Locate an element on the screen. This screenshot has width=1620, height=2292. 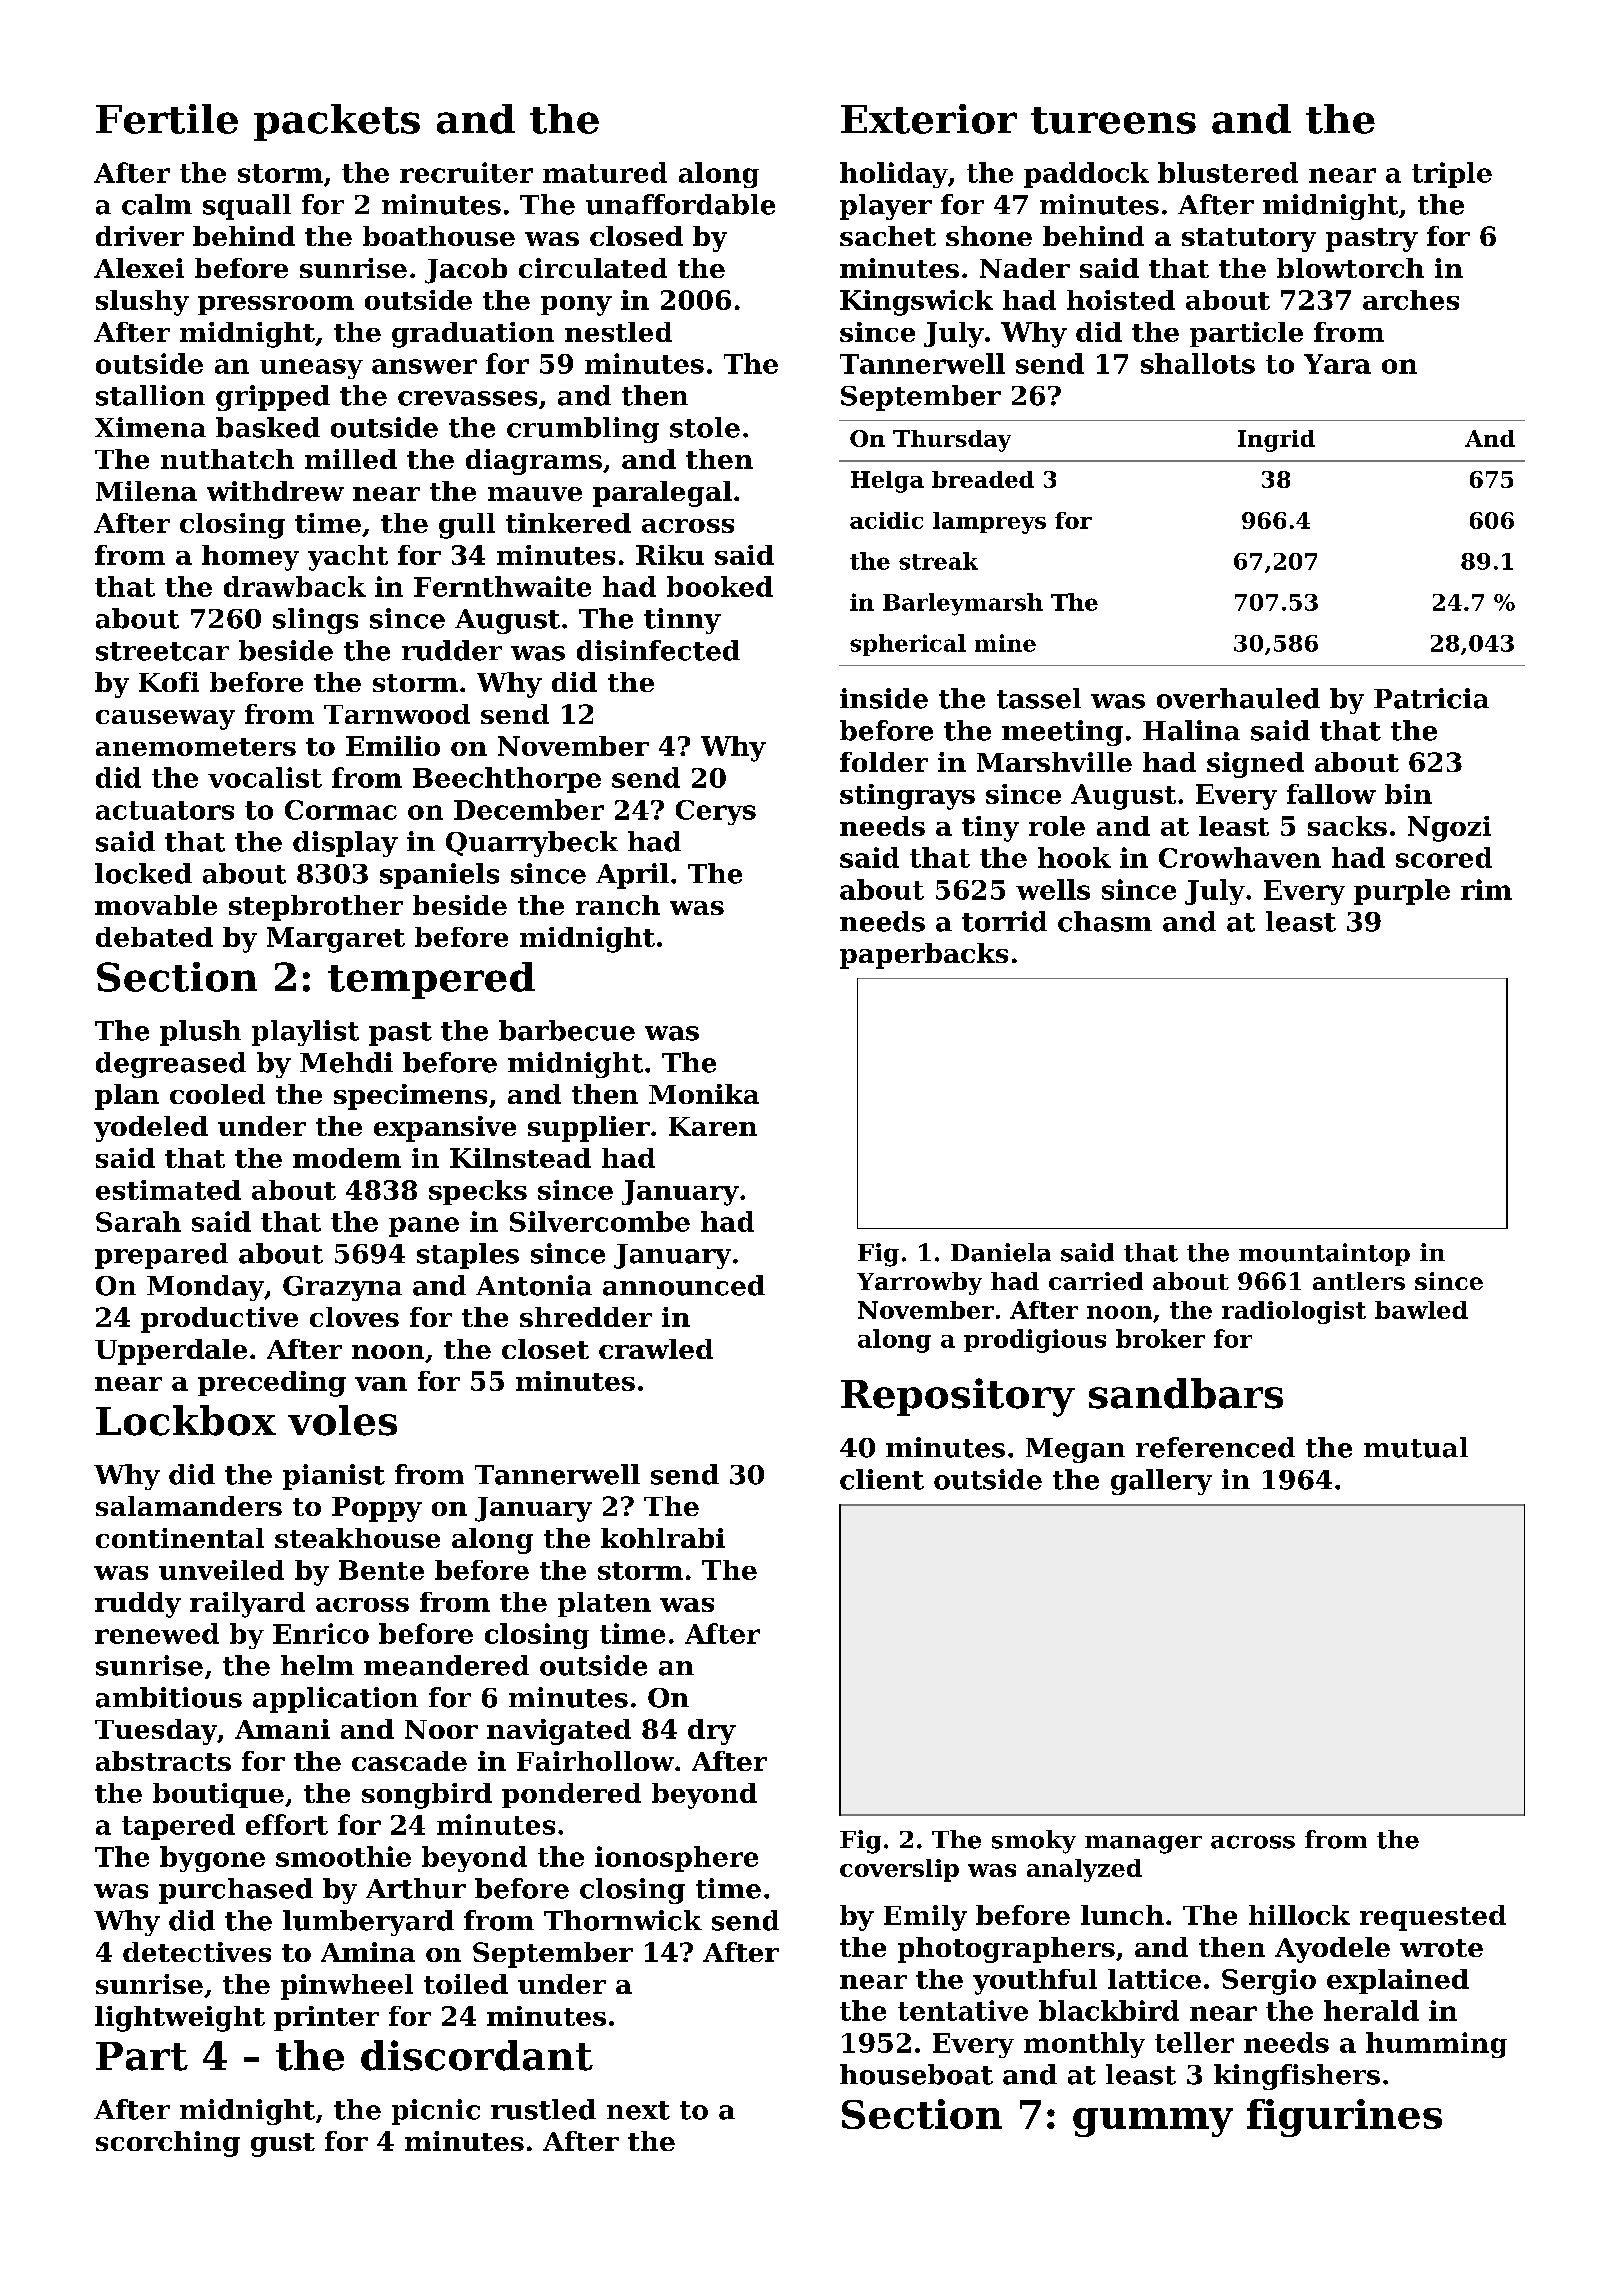
smoothie is located at coordinates (343, 1856).
